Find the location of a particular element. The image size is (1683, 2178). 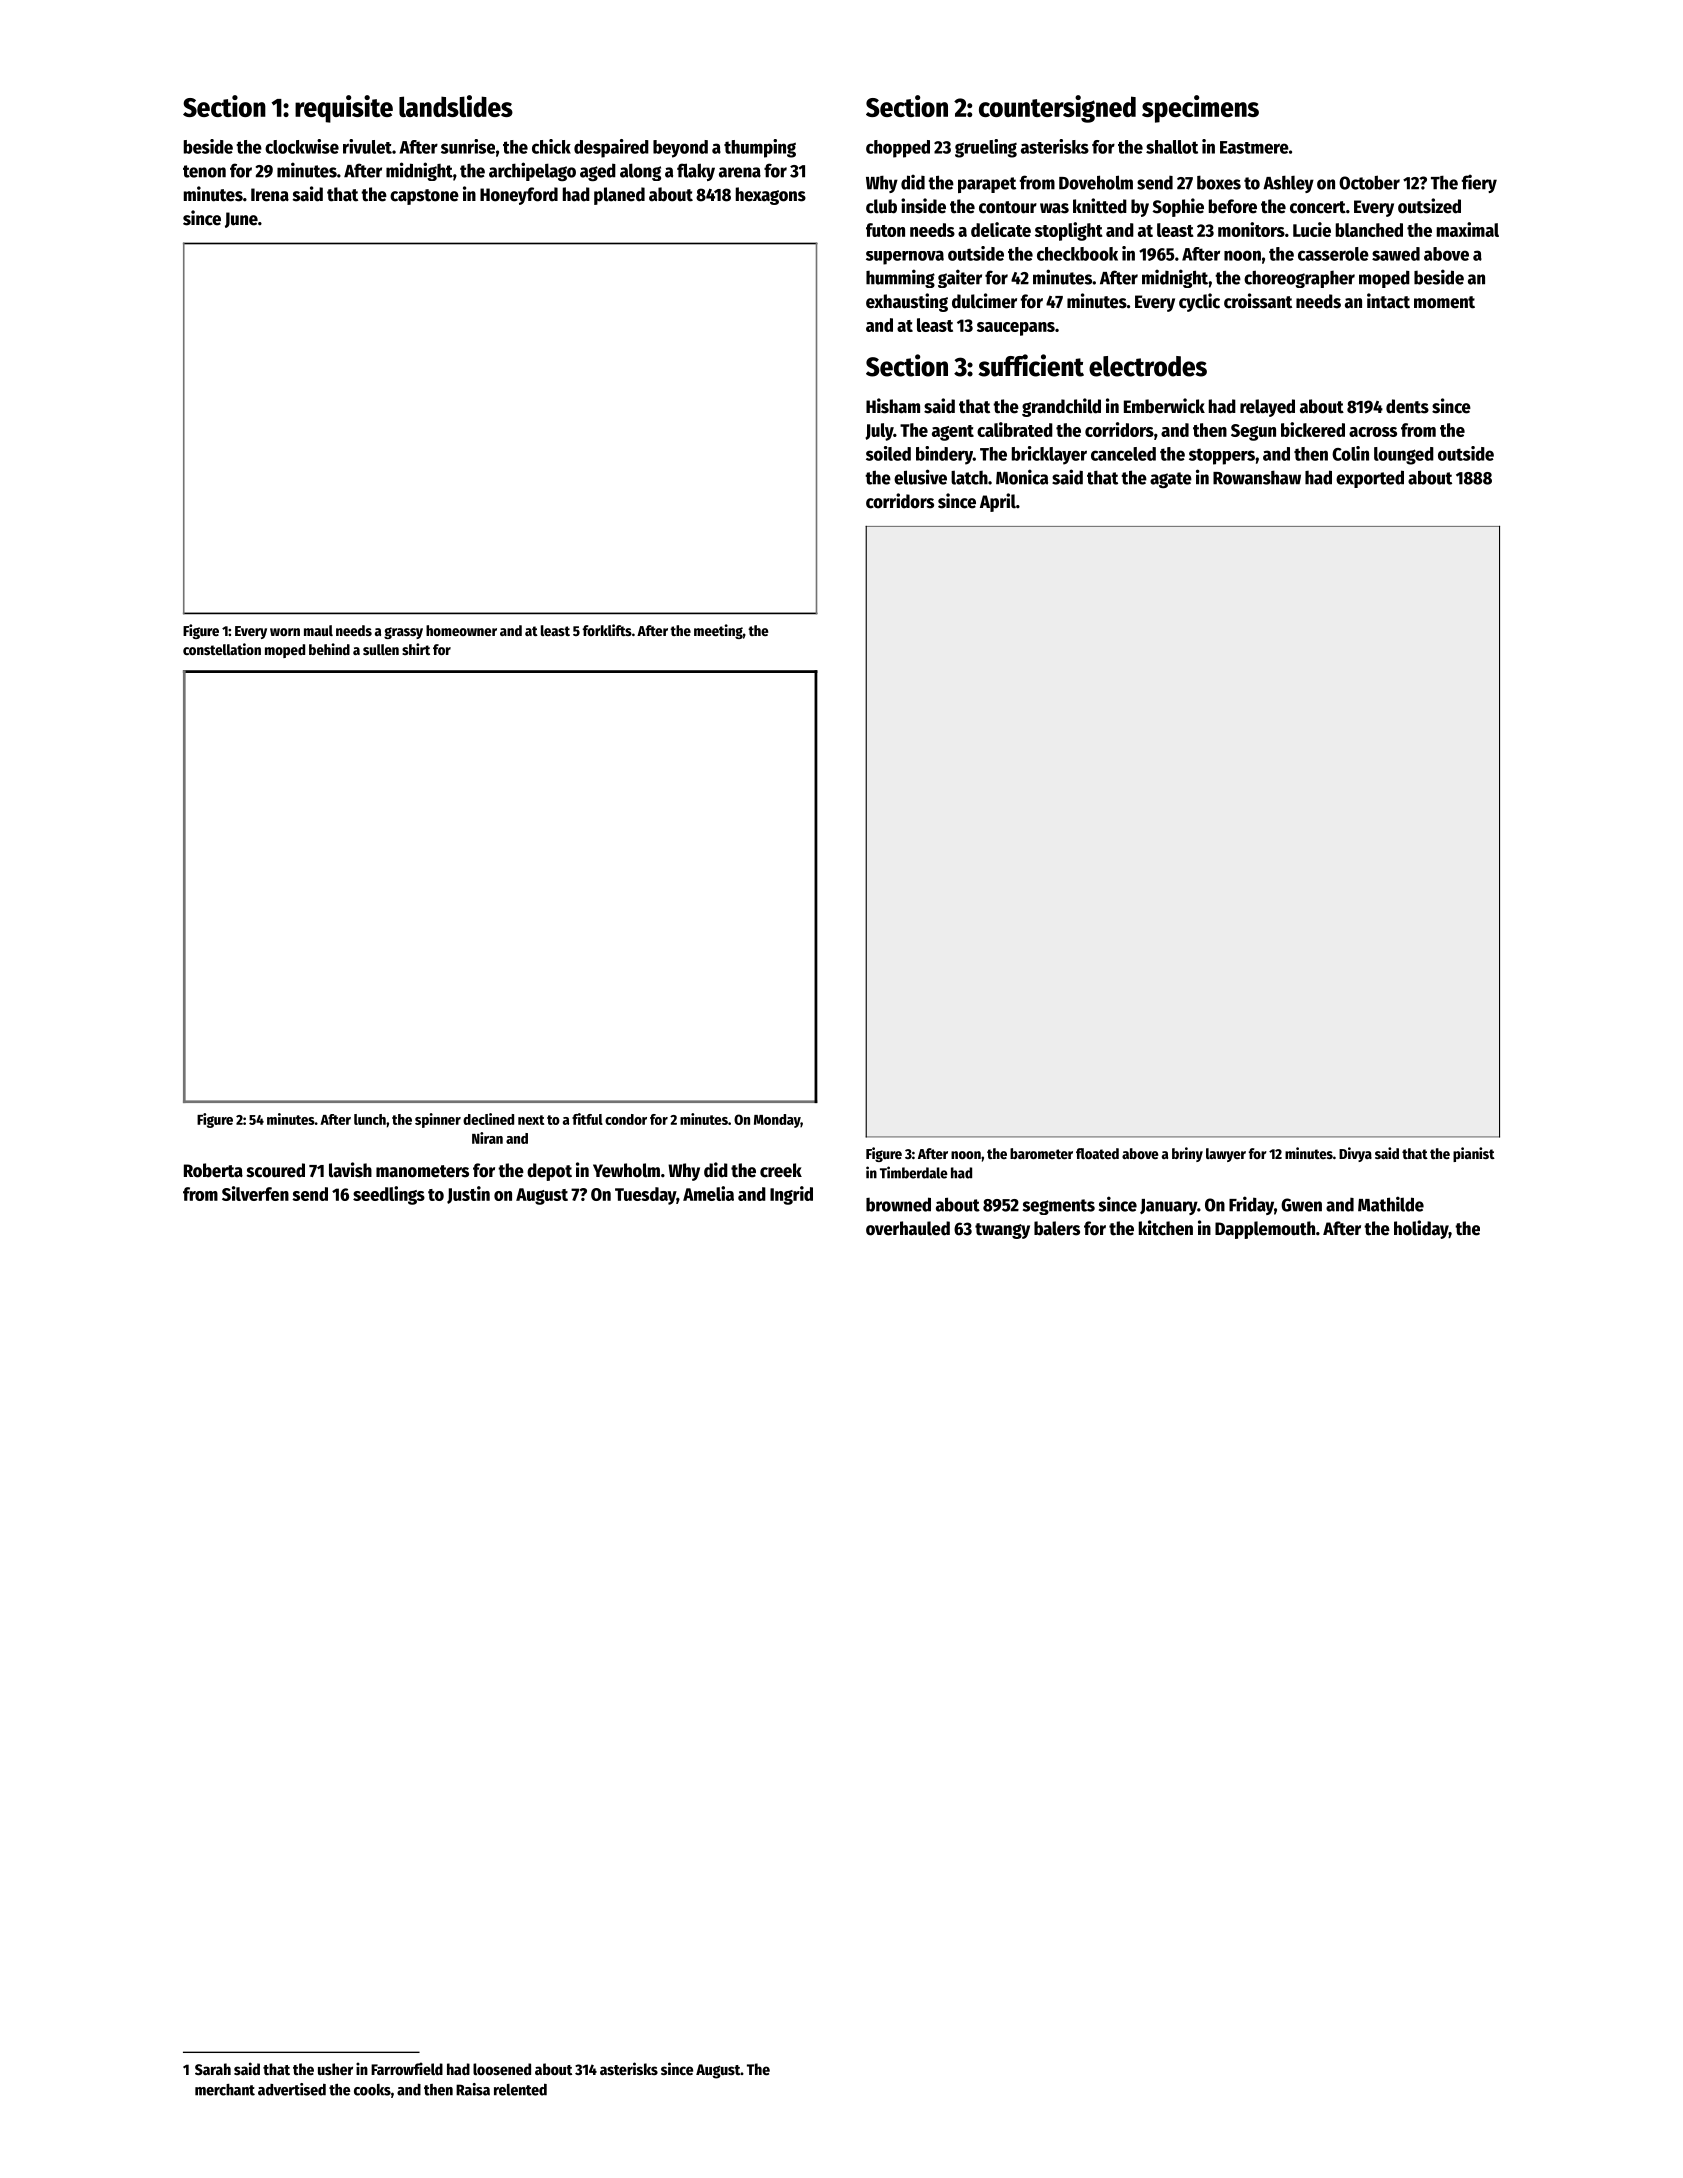

meeting is located at coordinates (718, 631).
